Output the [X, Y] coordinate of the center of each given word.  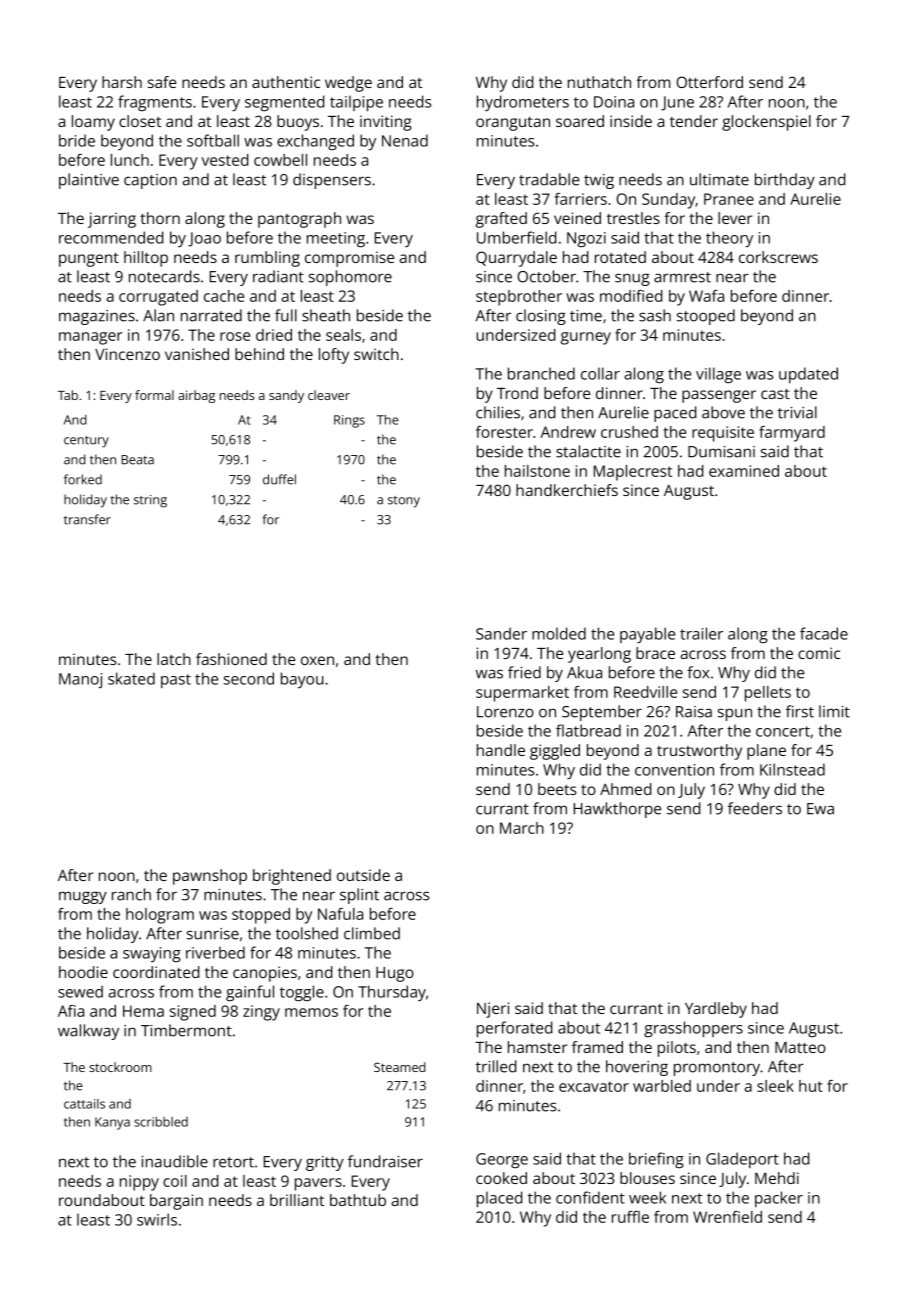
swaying [152, 954]
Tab [68, 395]
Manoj [80, 680]
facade [824, 633]
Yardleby [716, 1010]
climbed [372, 933]
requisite [723, 434]
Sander [501, 633]
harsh [122, 82]
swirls [157, 1219]
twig [599, 181]
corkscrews [778, 257]
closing [541, 317]
